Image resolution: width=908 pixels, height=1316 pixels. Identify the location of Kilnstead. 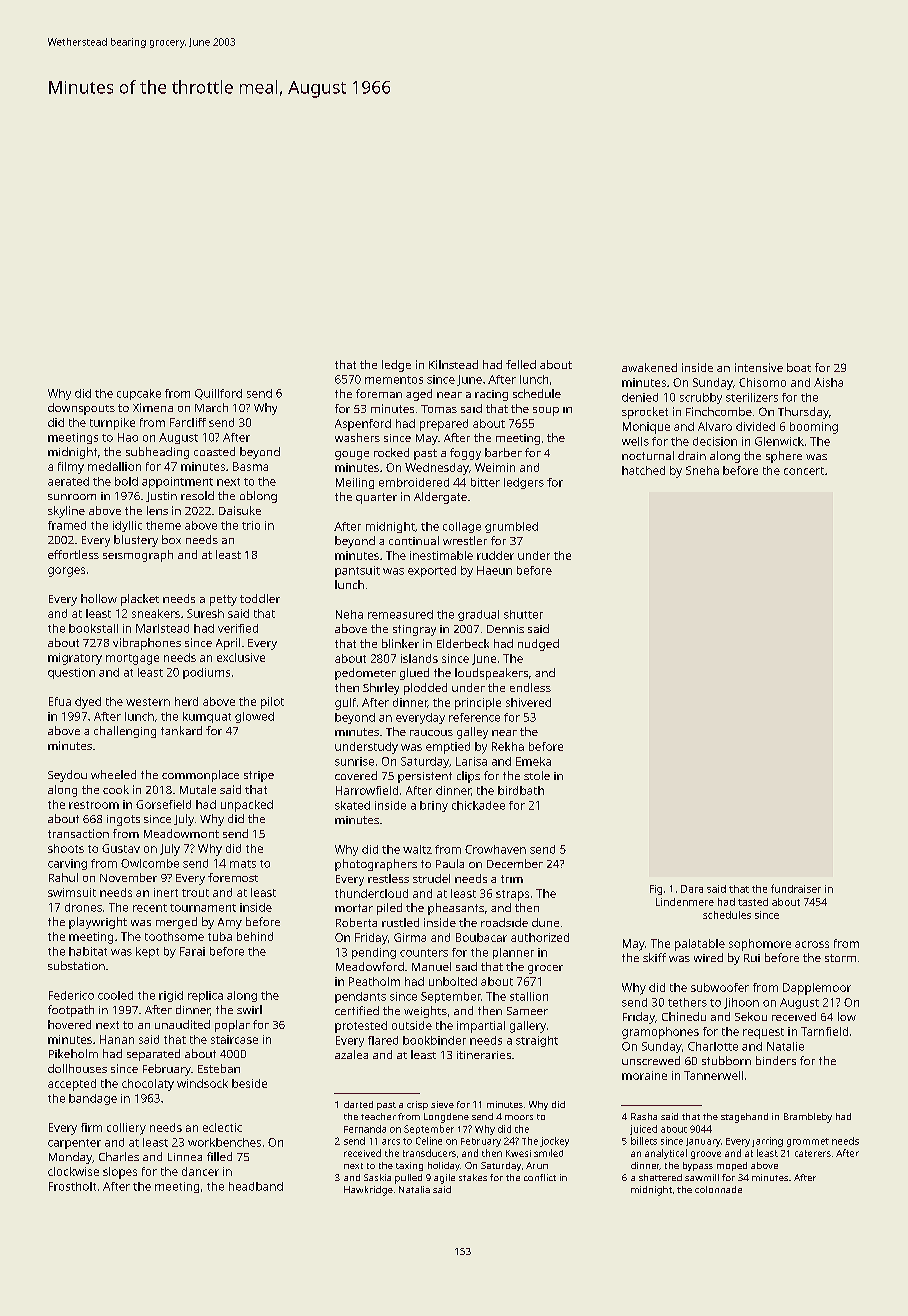
(453, 364).
